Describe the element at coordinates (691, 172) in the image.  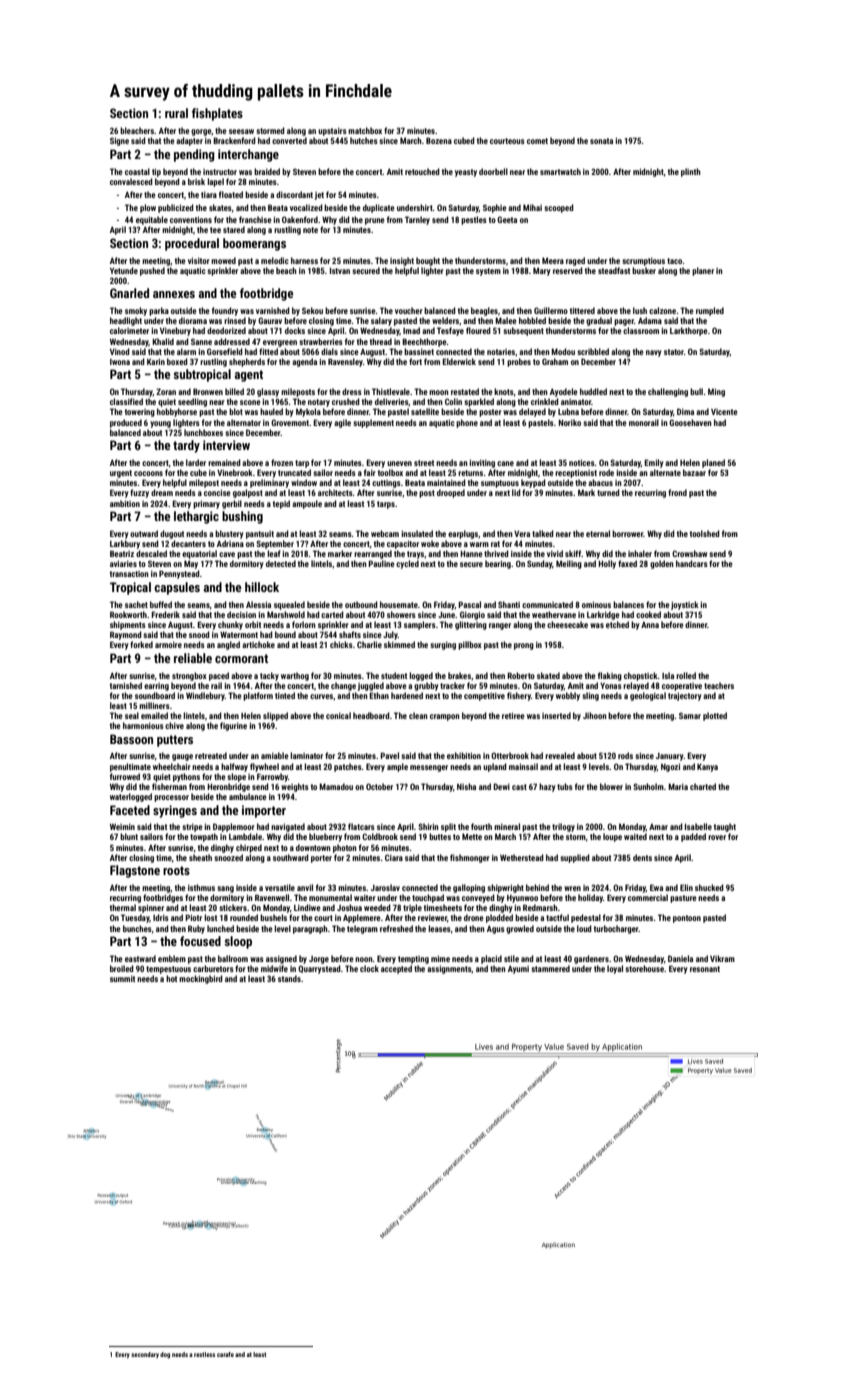
I see `plinth` at that location.
